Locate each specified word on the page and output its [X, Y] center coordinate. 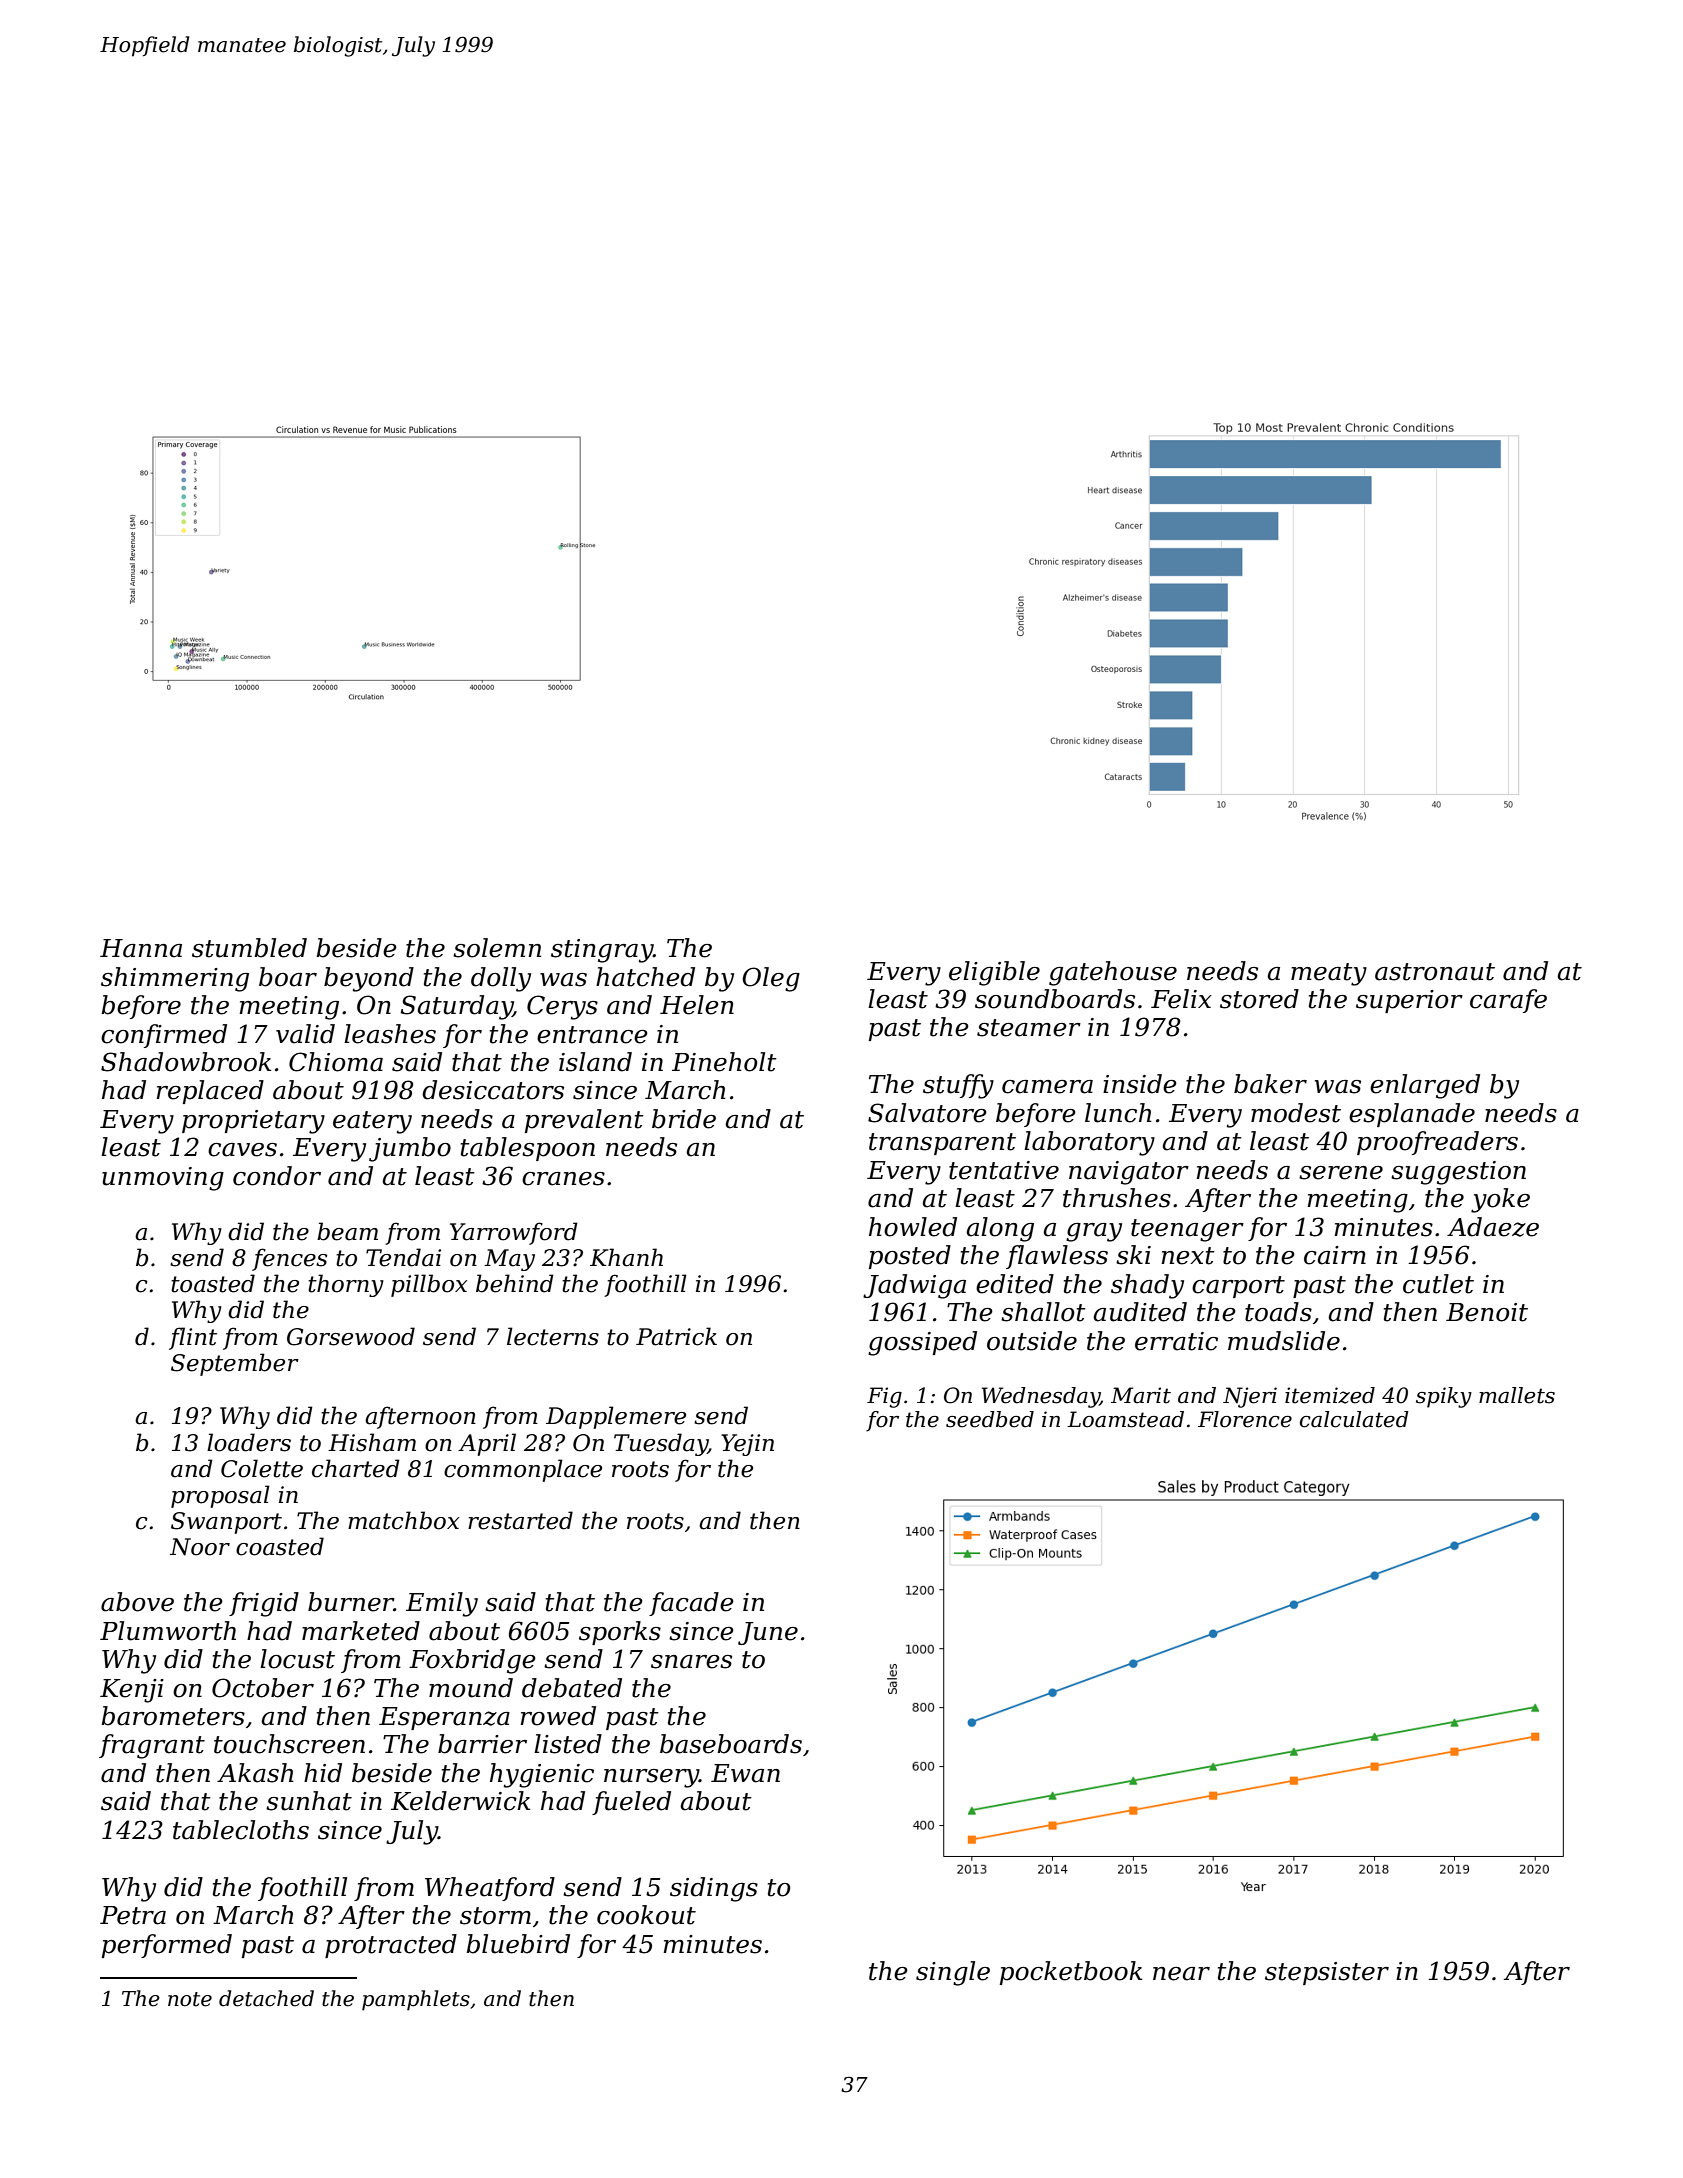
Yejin [747, 1445]
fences [289, 1259]
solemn [497, 948]
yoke [1500, 1200]
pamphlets [416, 2000]
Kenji [132, 1691]
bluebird [518, 1944]
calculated [1354, 1419]
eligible [994, 973]
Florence [1245, 1419]
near [1181, 1974]
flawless [1057, 1257]
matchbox [403, 1520]
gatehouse [1113, 973]
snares [691, 1662]
